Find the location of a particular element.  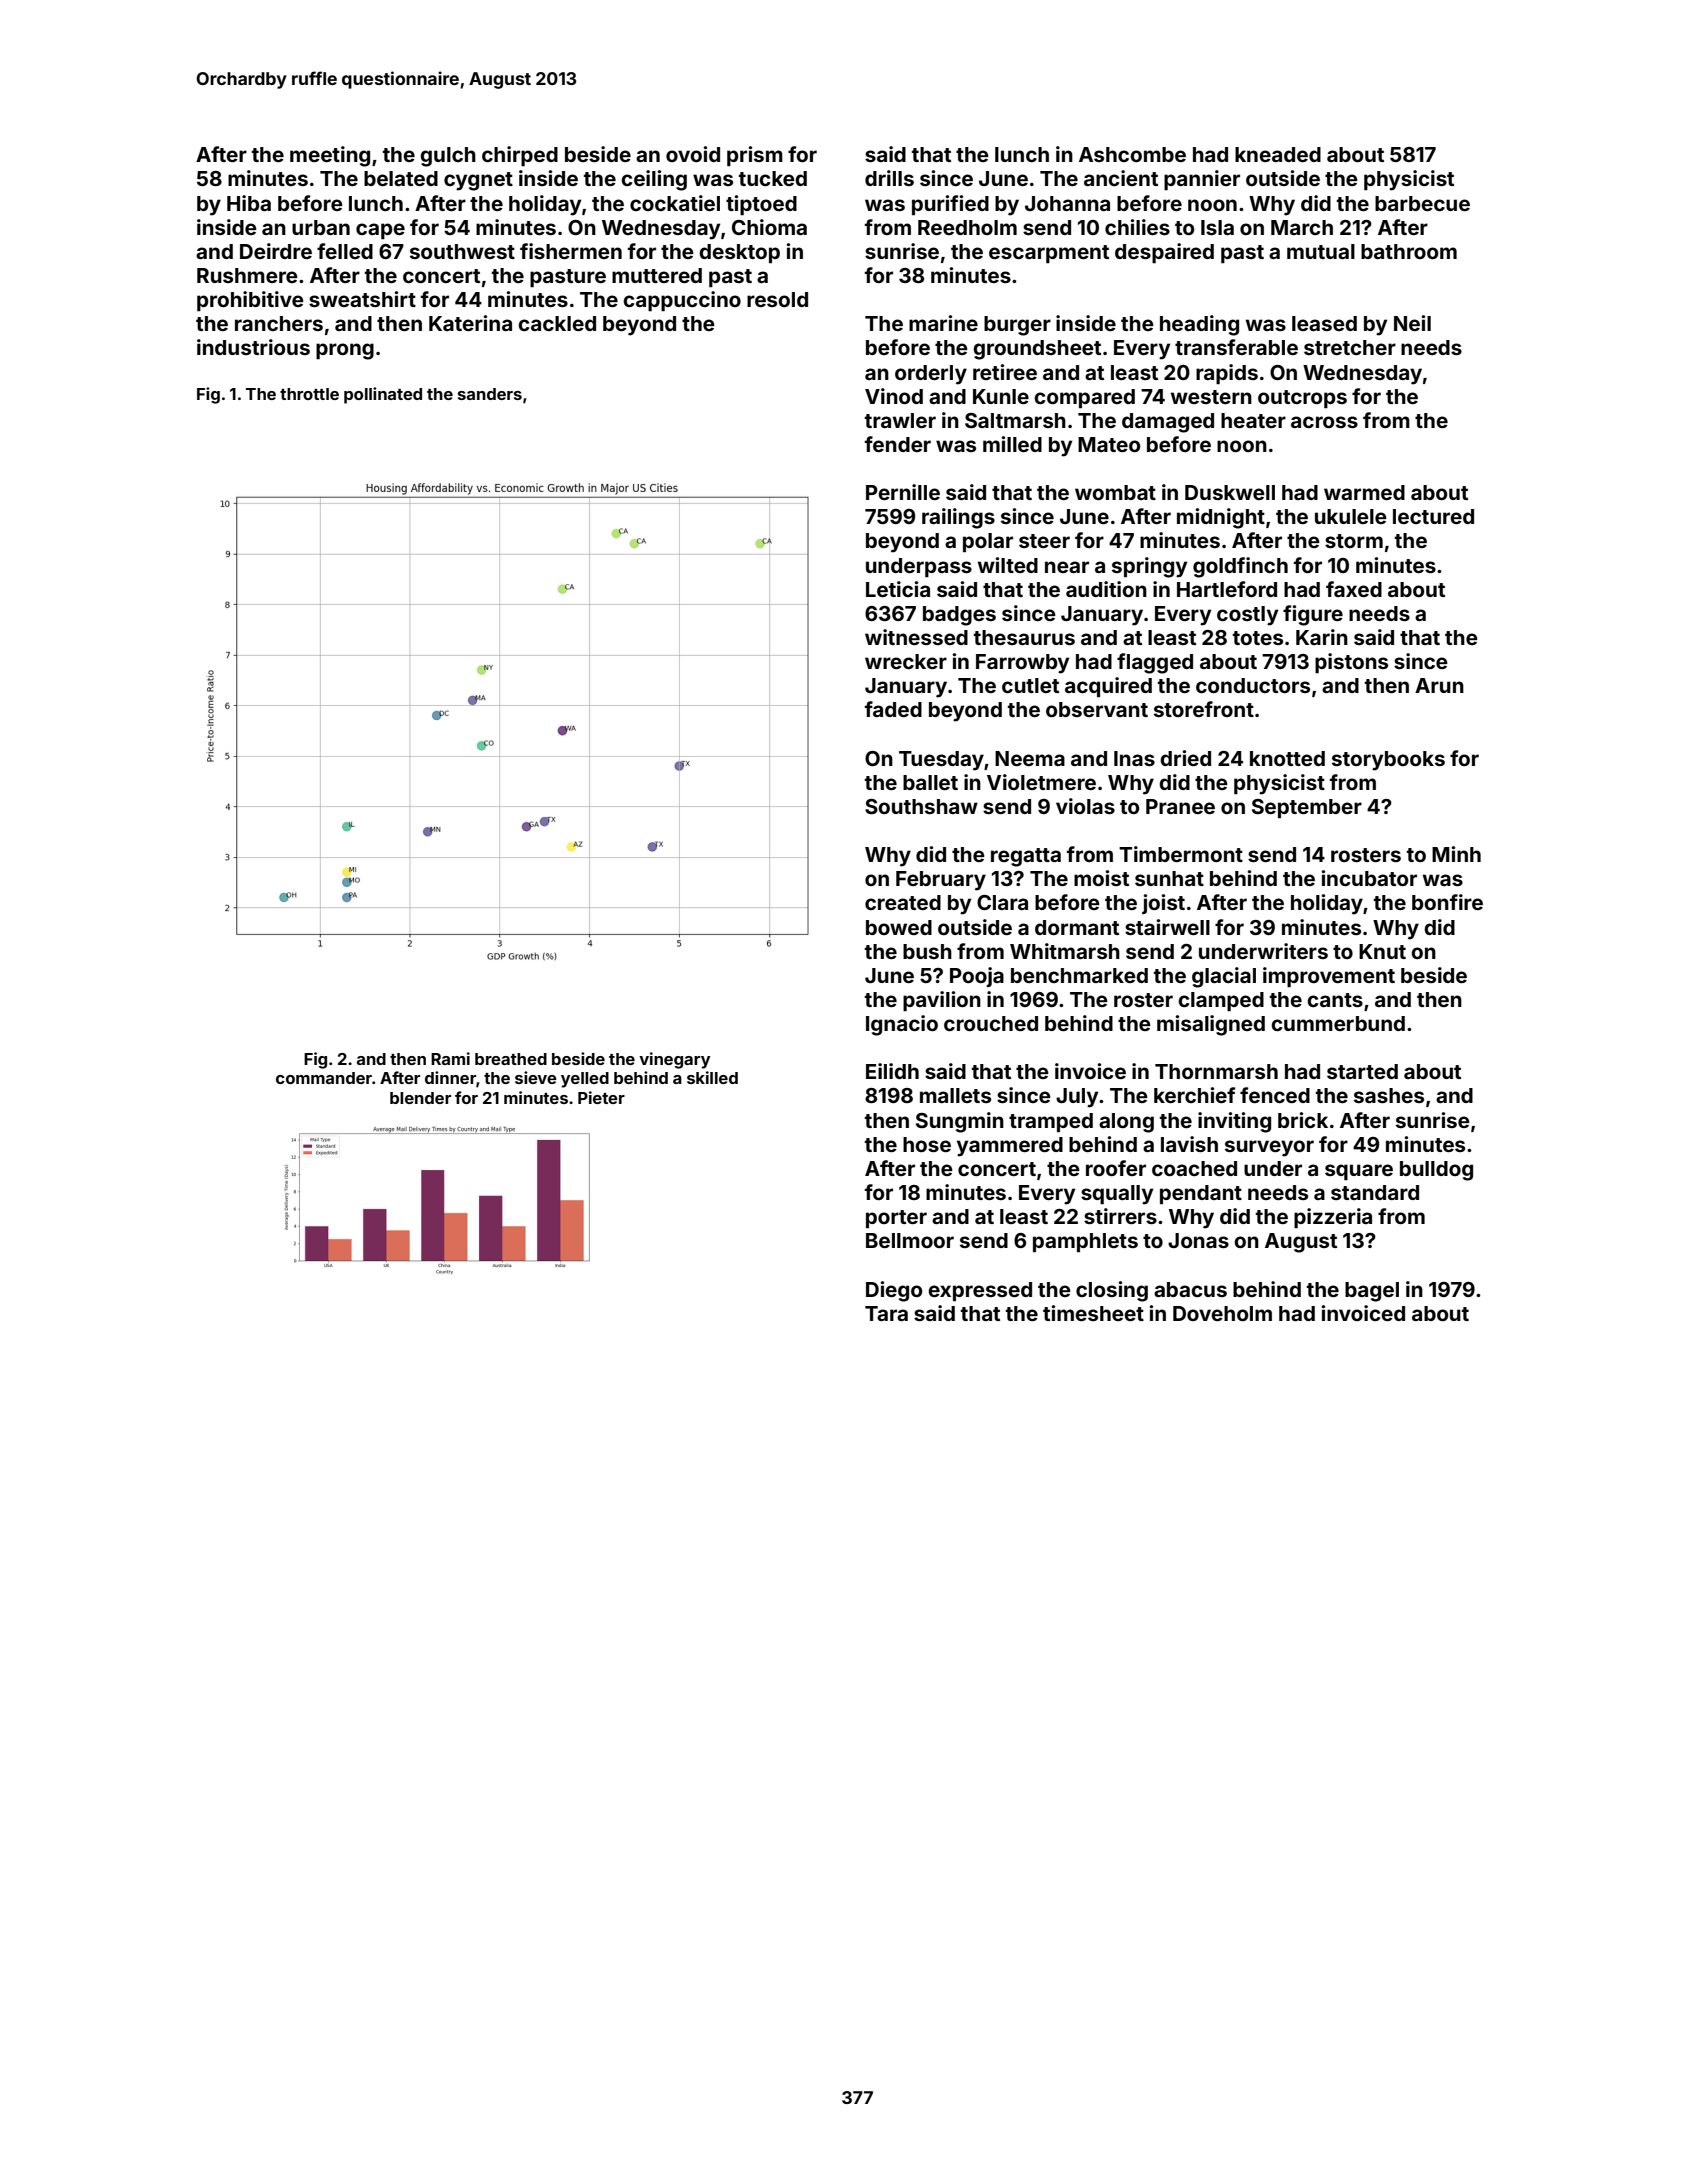

faded is located at coordinates (893, 709).
